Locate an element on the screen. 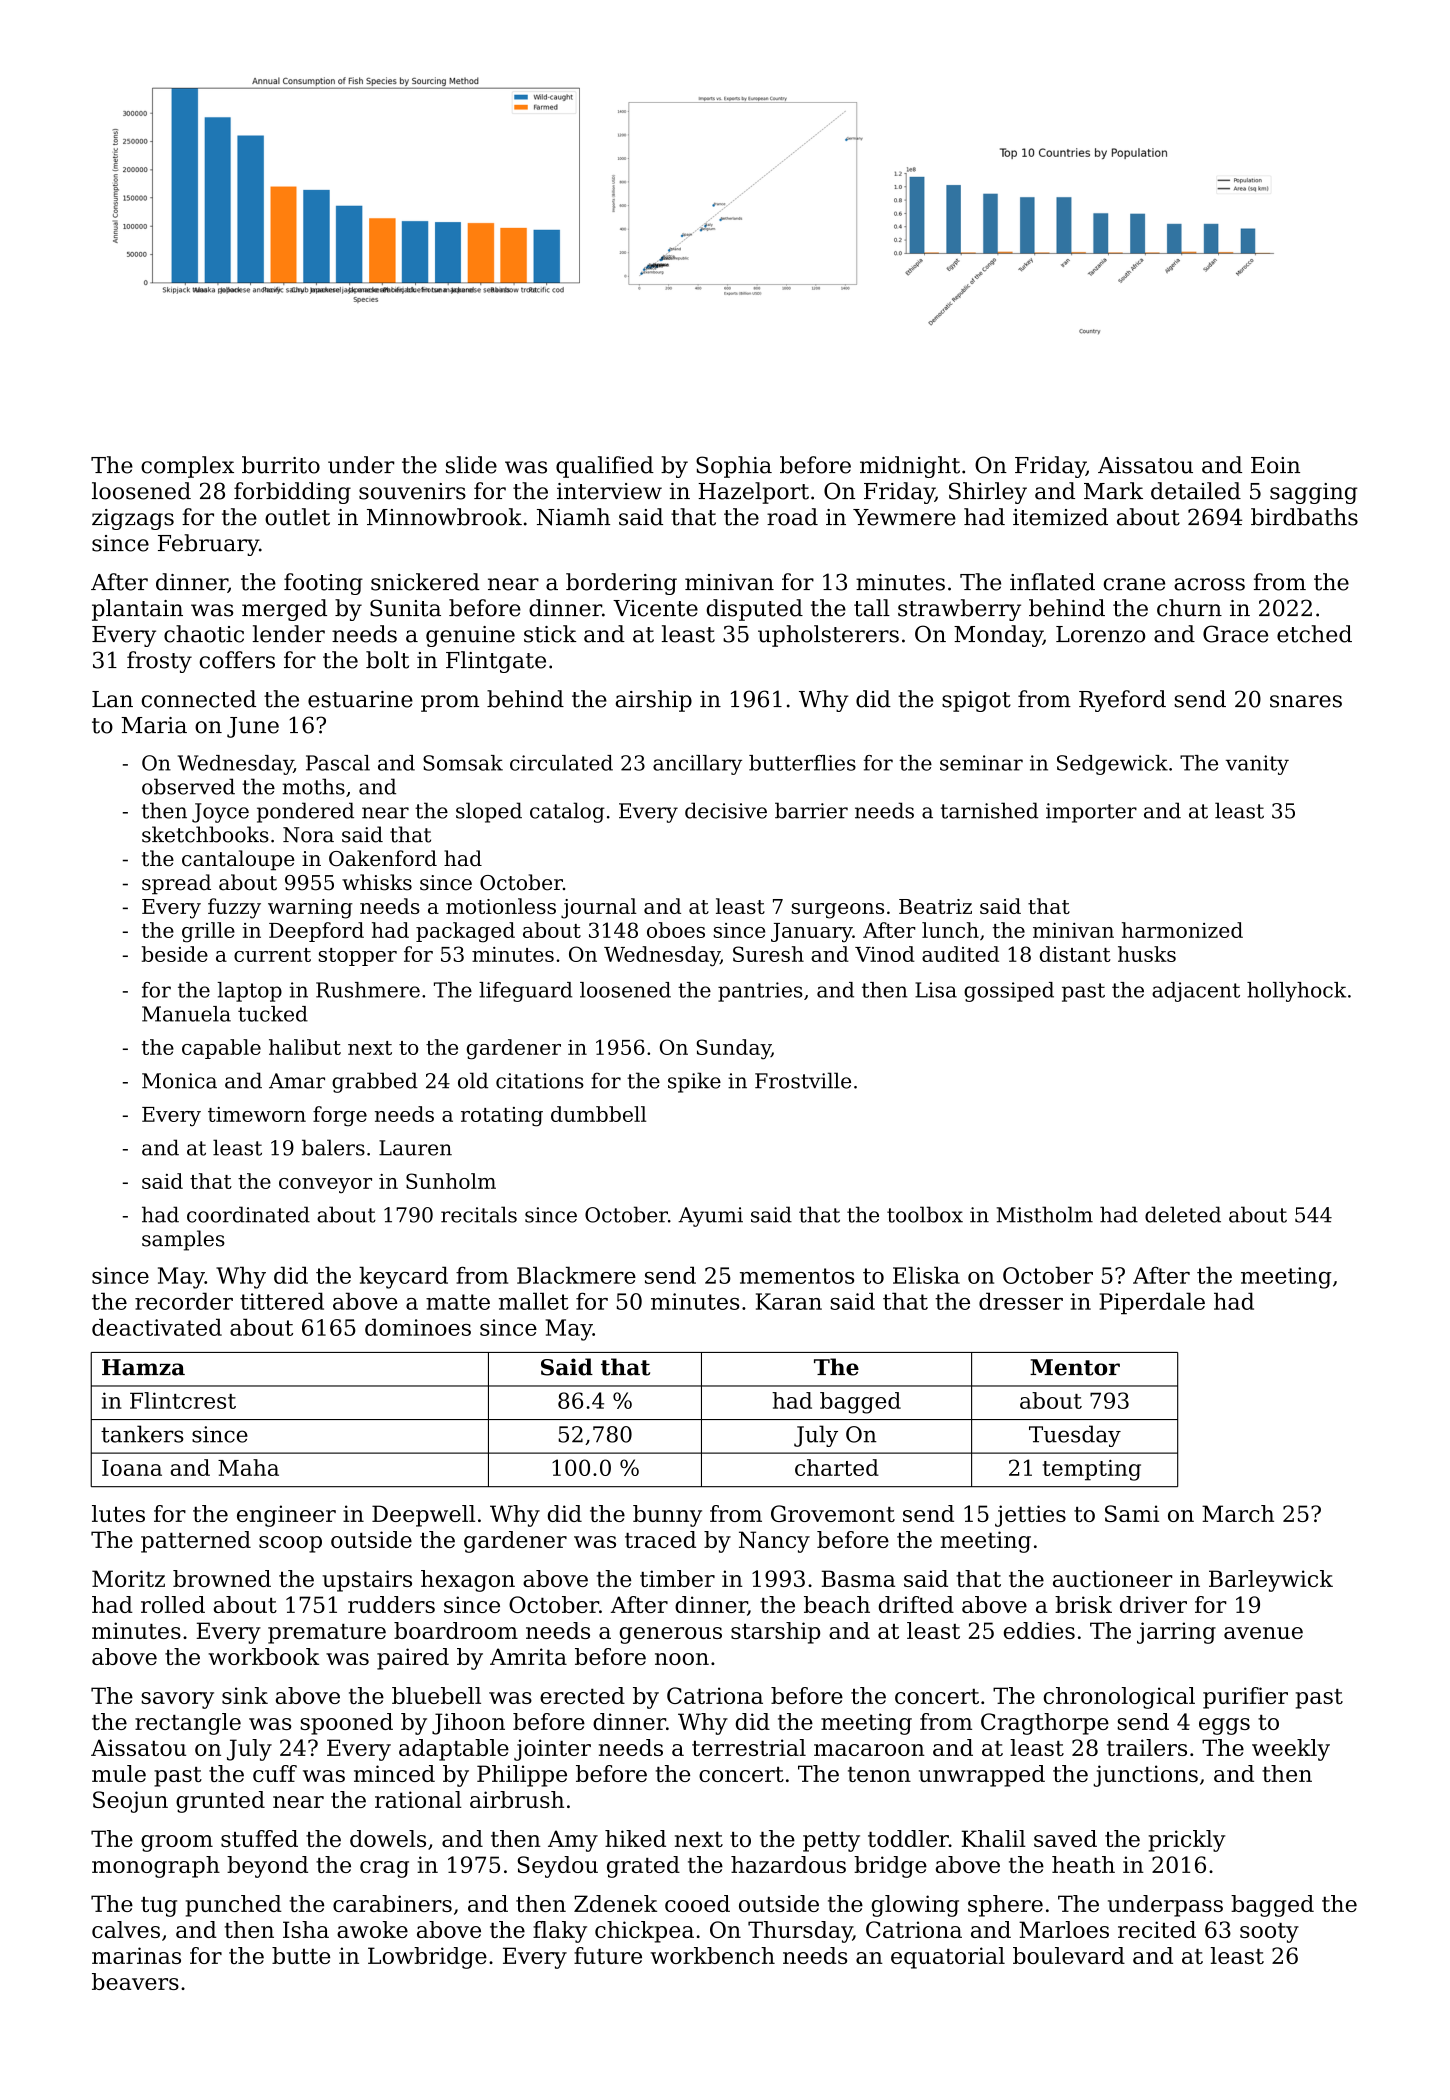 The image size is (1450, 2100). complex is located at coordinates (187, 467).
